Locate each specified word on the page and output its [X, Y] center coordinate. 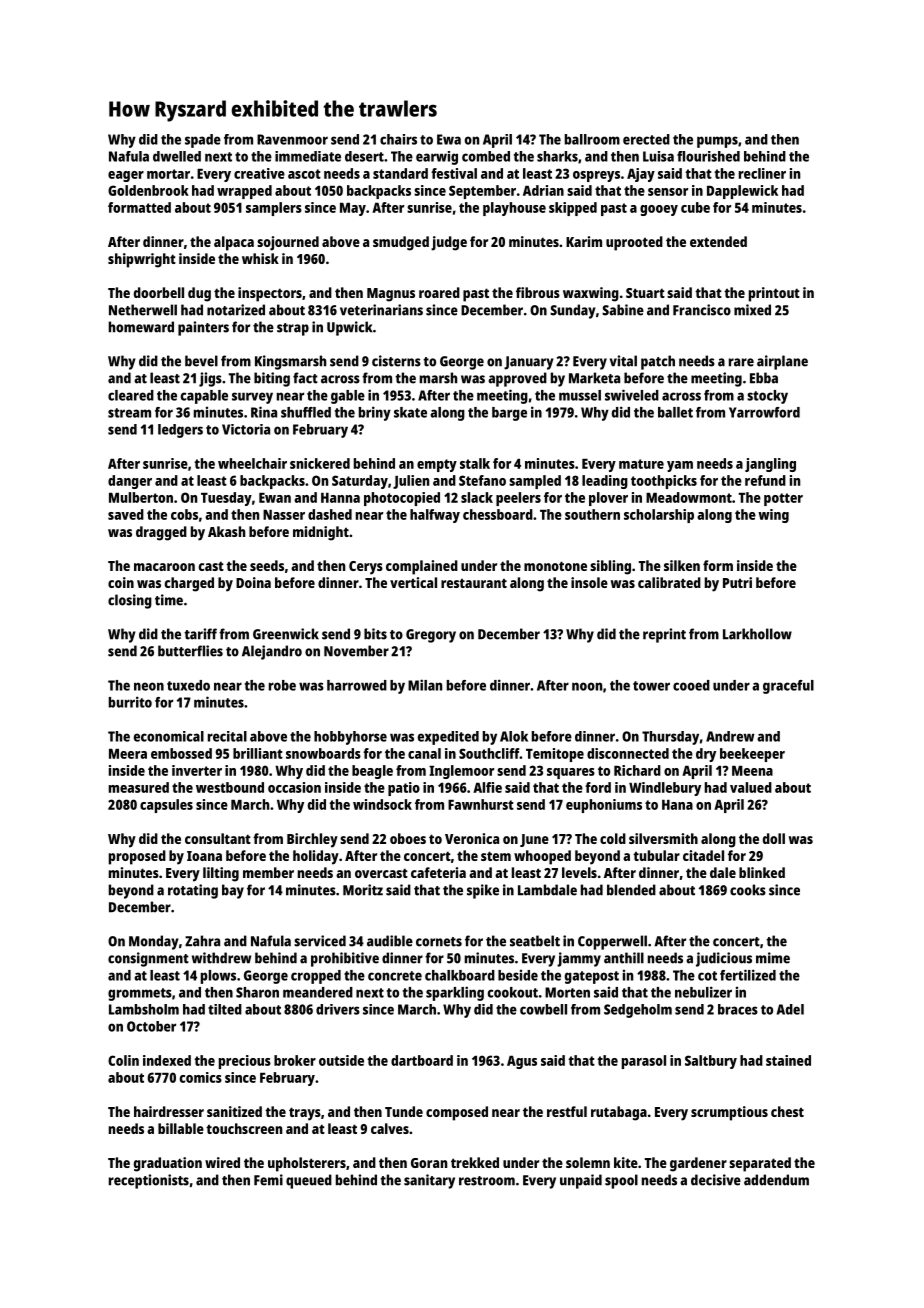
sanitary [429, 1181]
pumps [717, 142]
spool [621, 1181]
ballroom [592, 139]
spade [203, 141]
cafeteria [438, 872]
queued [309, 1181]
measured [139, 787]
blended [631, 890]
